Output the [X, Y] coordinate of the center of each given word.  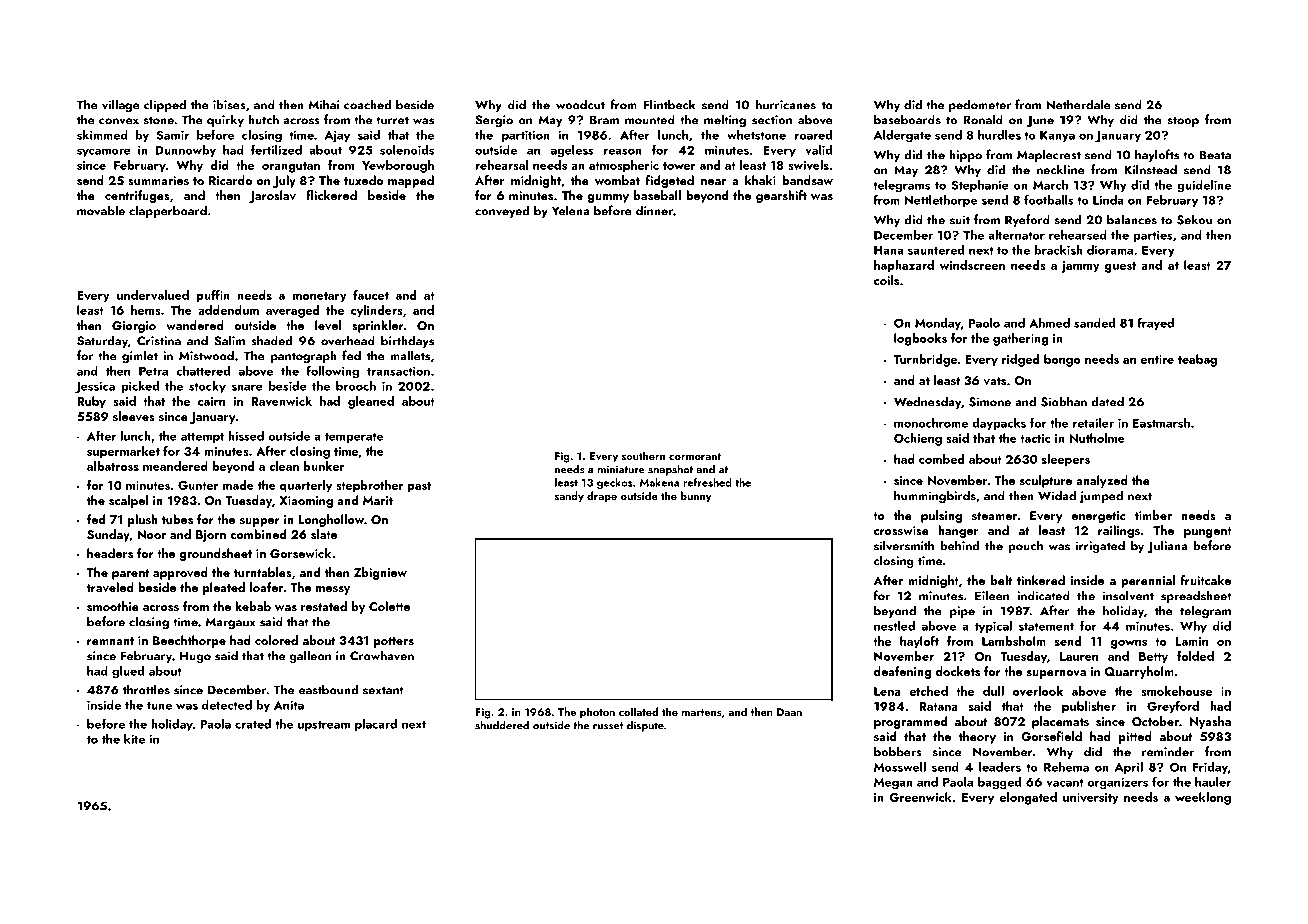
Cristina [159, 341]
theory [977, 737]
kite [134, 739]
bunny [696, 497]
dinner [654, 210]
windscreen [972, 265]
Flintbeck [669, 104]
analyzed [1102, 481]
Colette [389, 606]
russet [608, 726]
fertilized [276, 150]
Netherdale [1078, 104]
